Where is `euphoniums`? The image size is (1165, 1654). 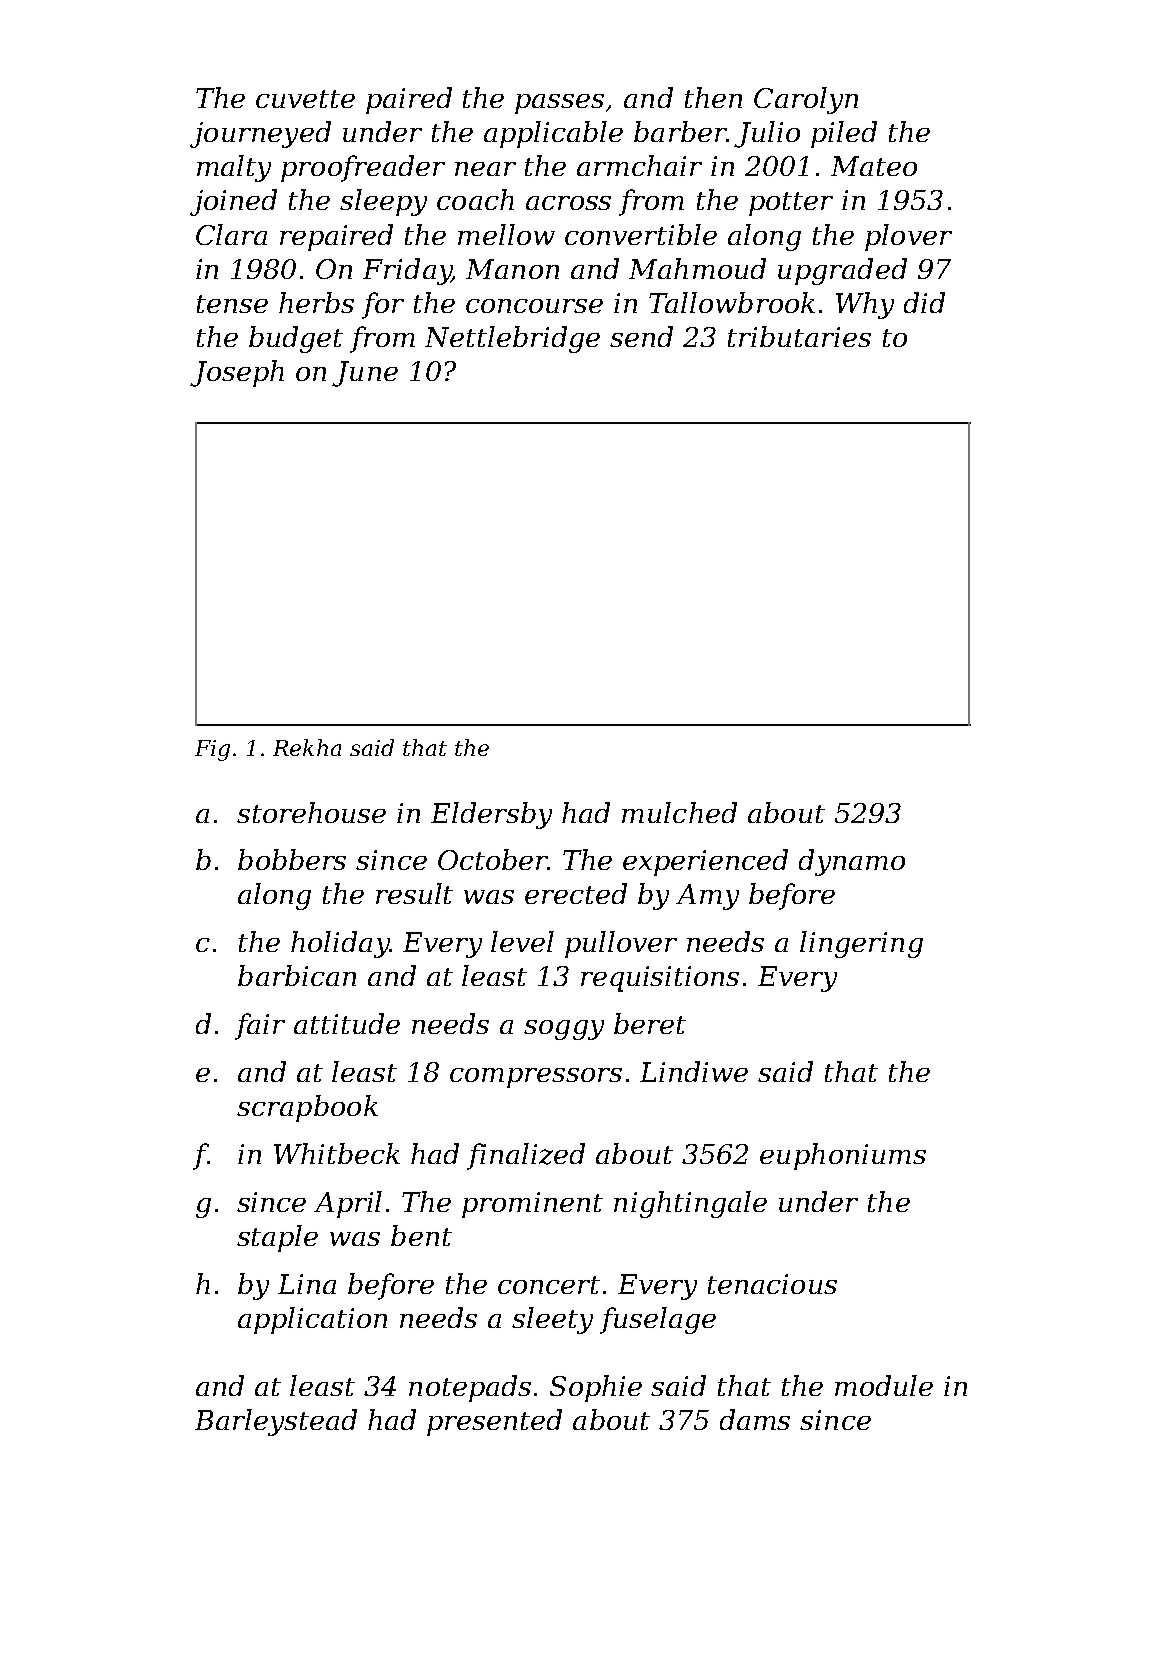 euphoniums is located at coordinates (843, 1156).
